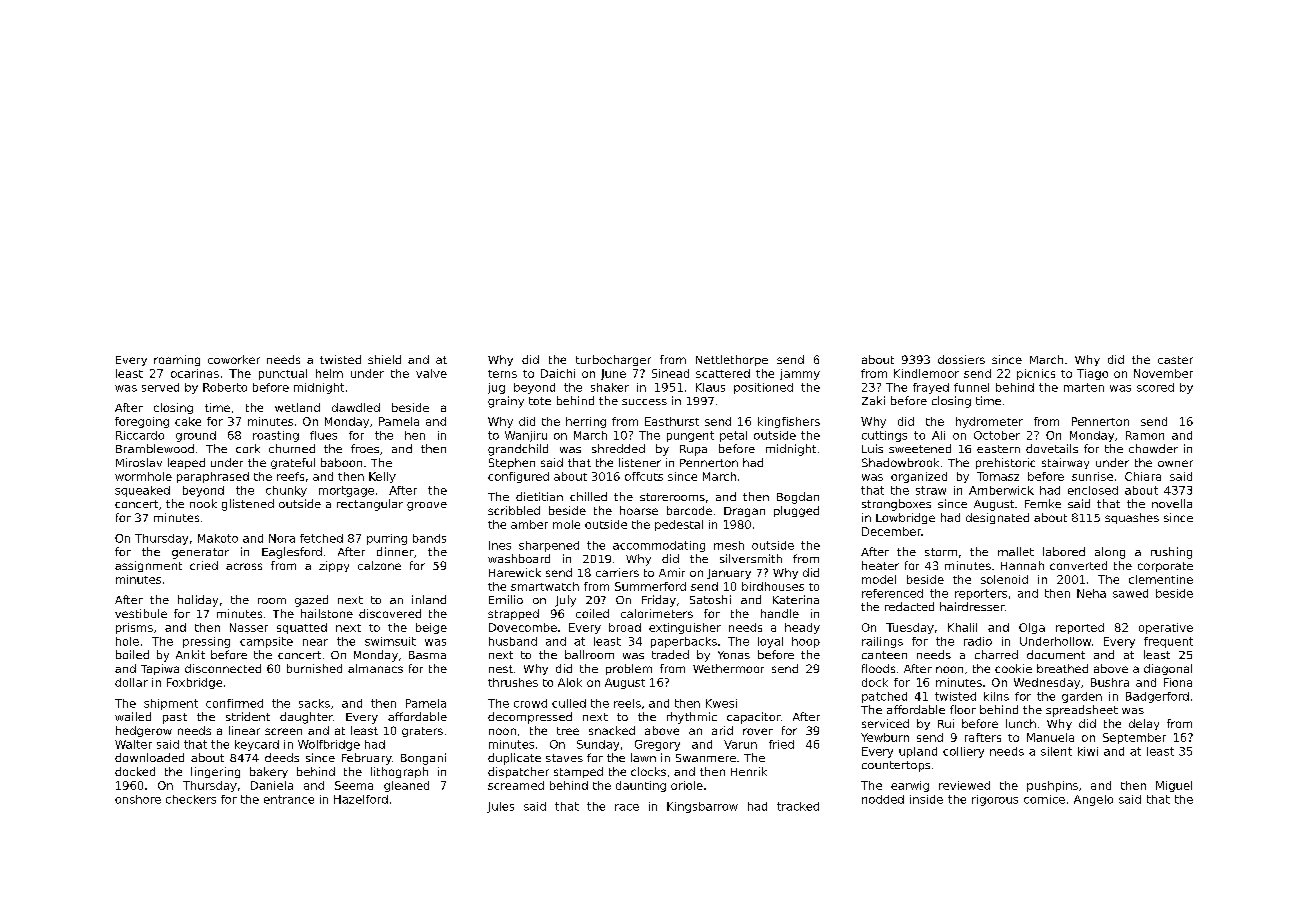 This screenshot has width=1308, height=924. What do you see at coordinates (872, 448) in the screenshot?
I see `Luis` at bounding box center [872, 448].
